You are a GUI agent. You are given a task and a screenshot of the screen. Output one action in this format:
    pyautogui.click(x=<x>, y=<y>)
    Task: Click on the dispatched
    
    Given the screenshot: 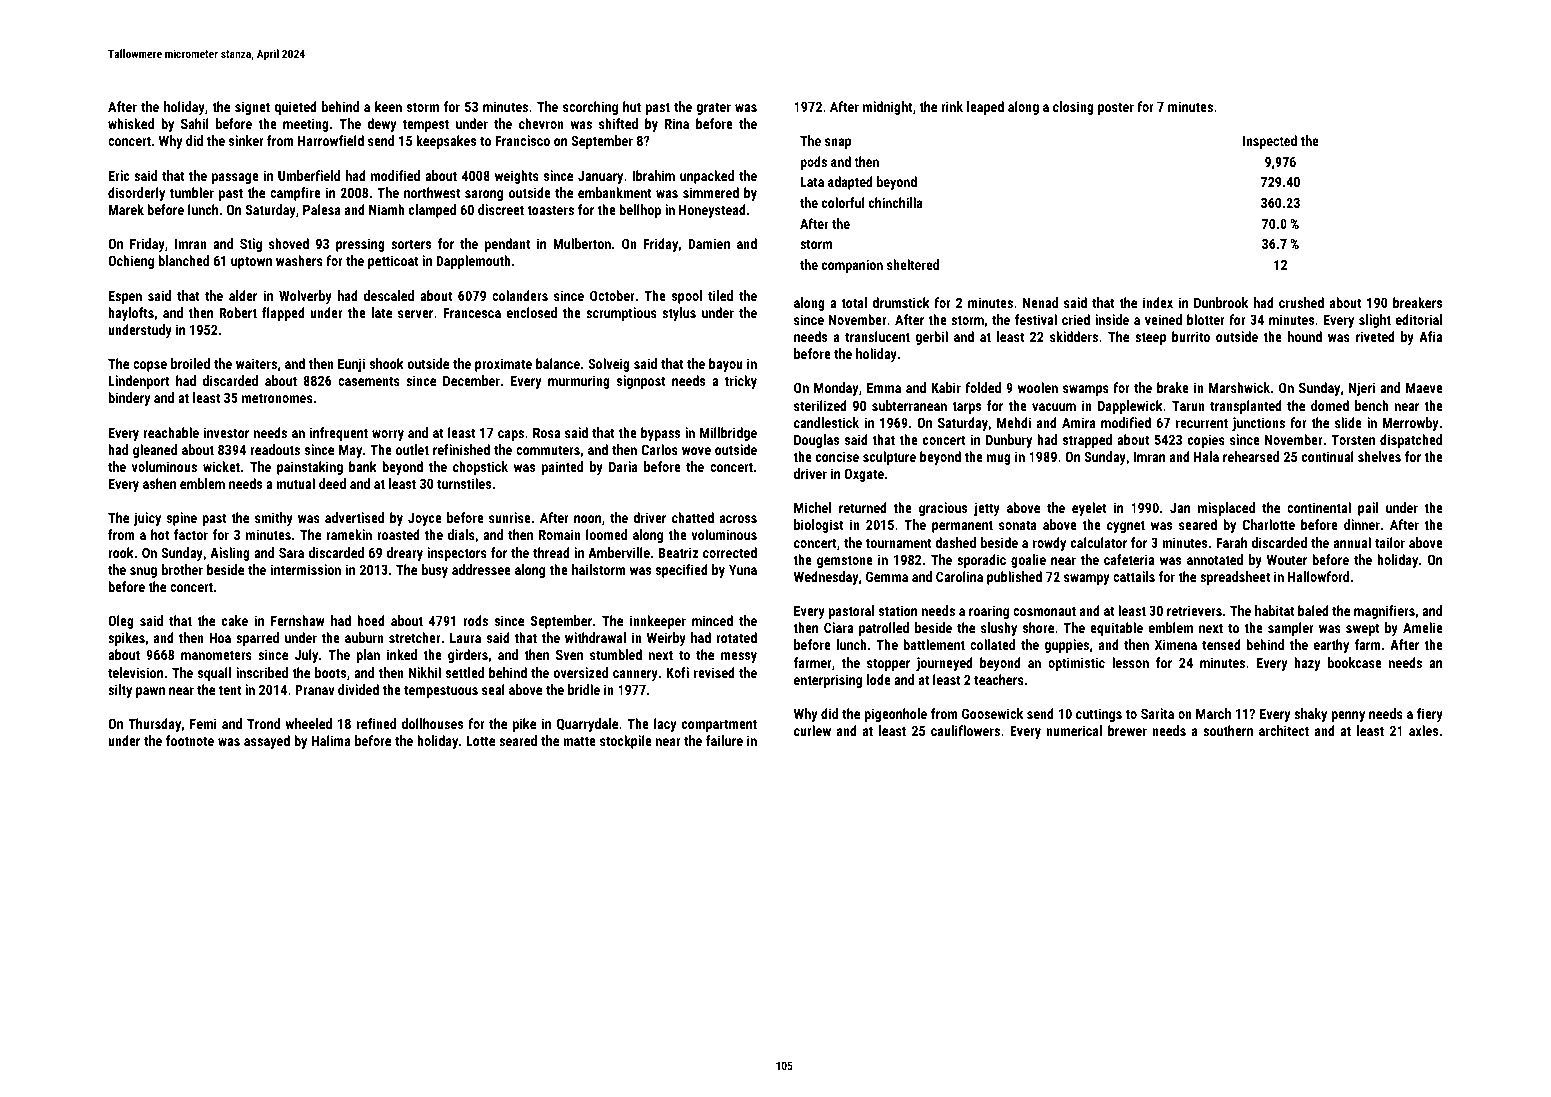 What is the action you would take?
    pyautogui.click(x=1411, y=441)
